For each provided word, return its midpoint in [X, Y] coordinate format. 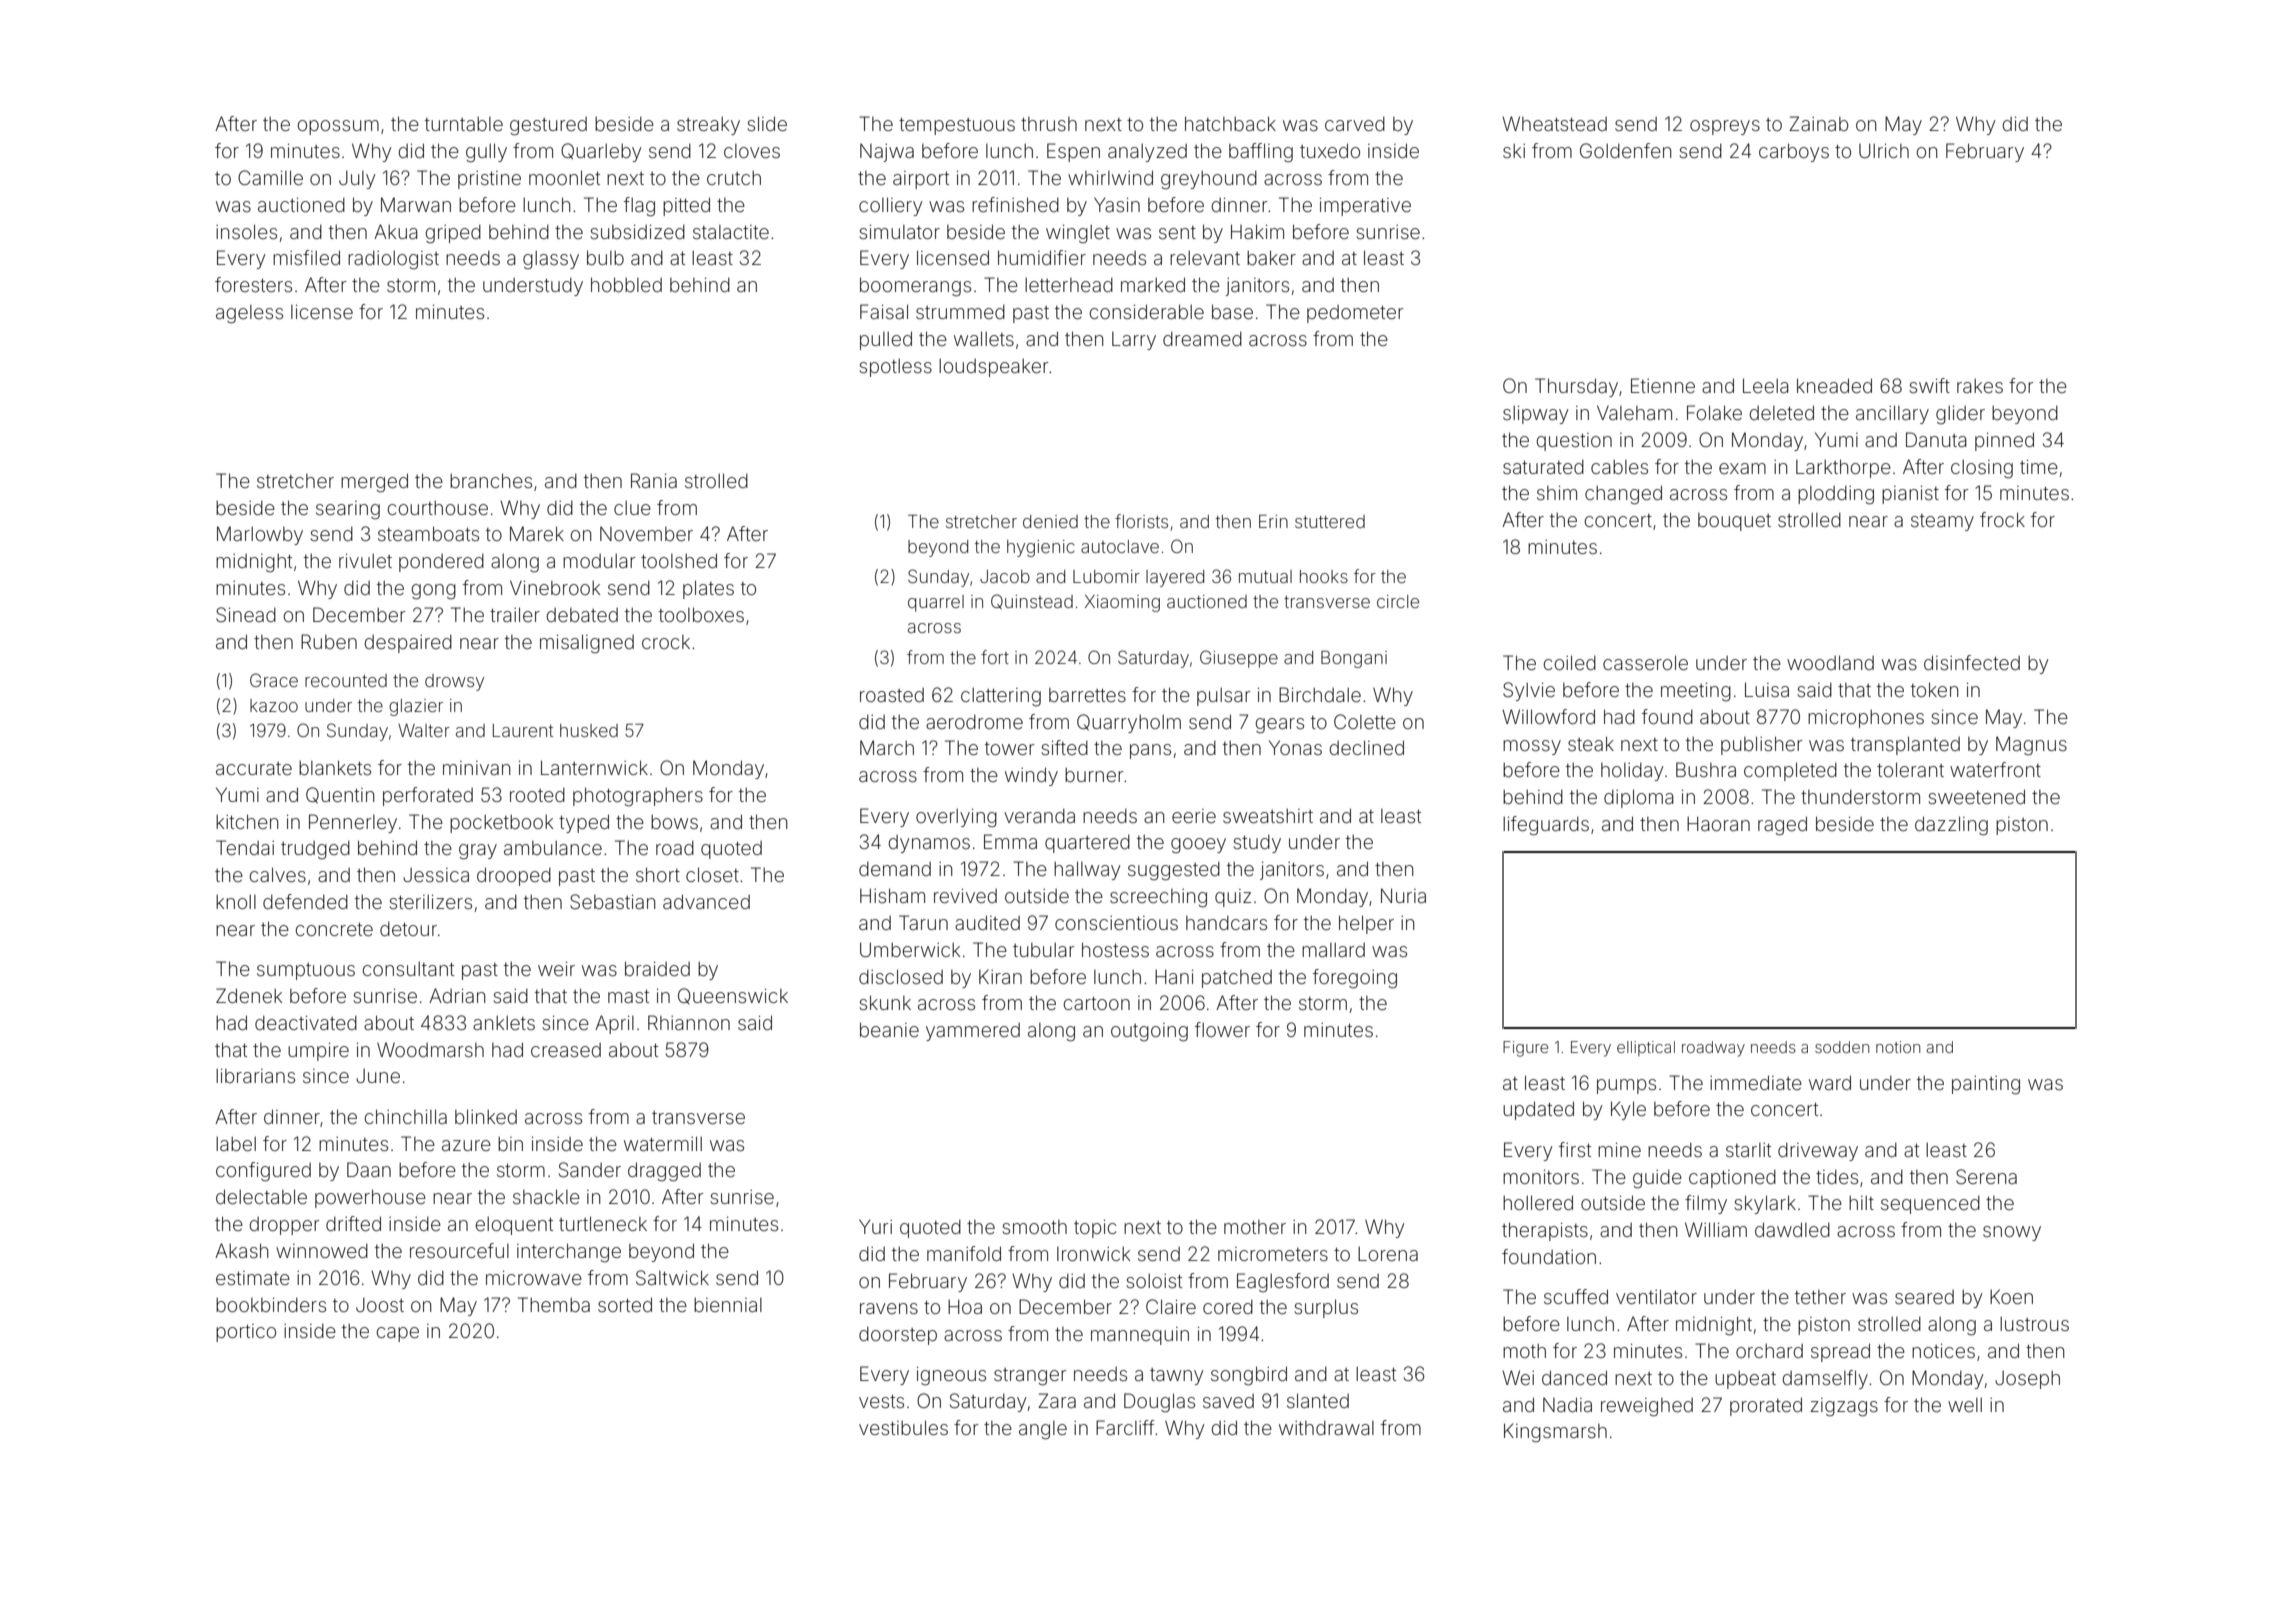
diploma [1639, 798]
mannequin [1140, 1336]
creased [566, 1050]
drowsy [454, 682]
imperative [1365, 207]
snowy [2012, 1233]
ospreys [1725, 127]
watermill [663, 1143]
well [1965, 1405]
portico [246, 1333]
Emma [1010, 841]
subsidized [637, 232]
